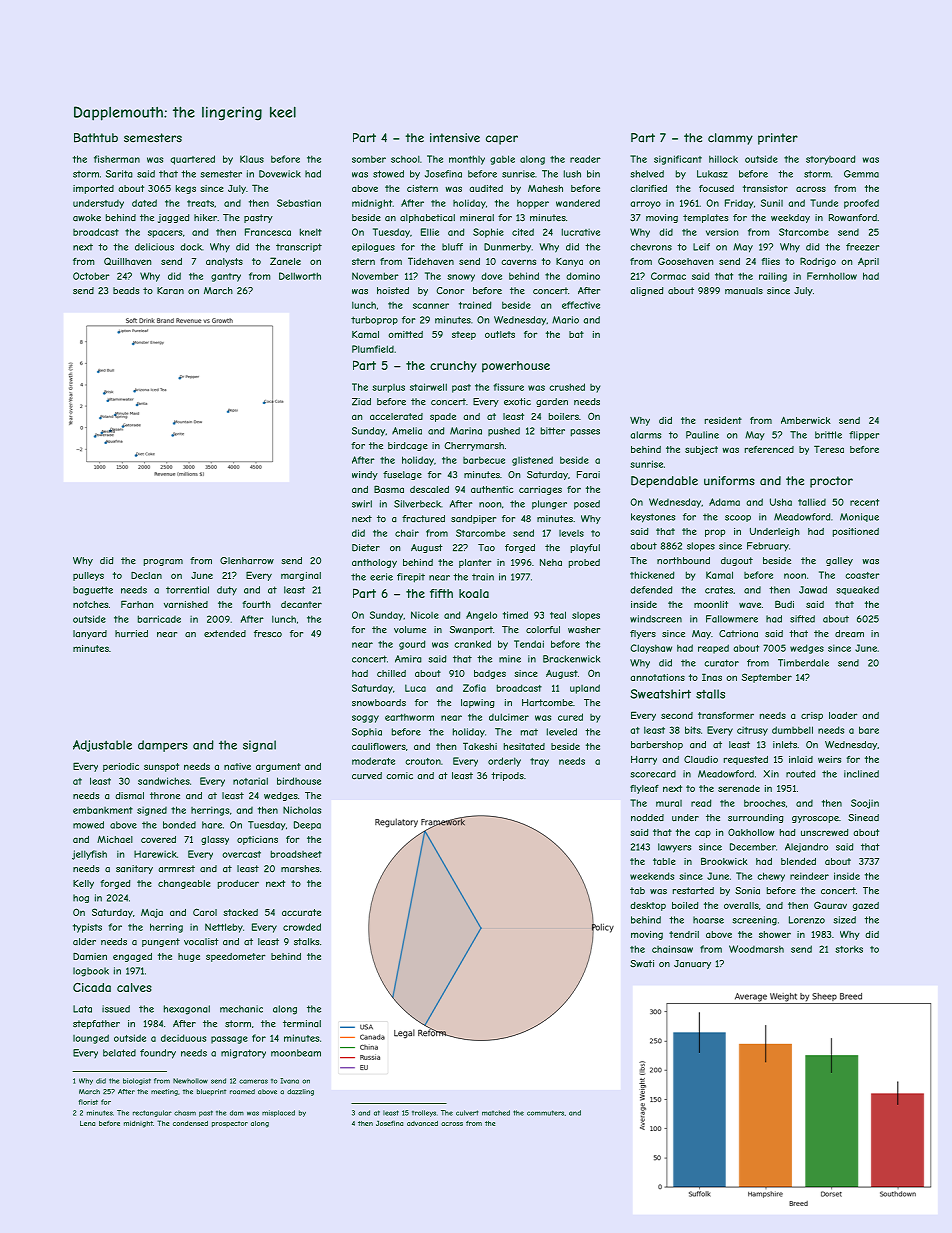 The width and height of the screenshot is (952, 1233). Describe the element at coordinates (751, 832) in the screenshot. I see `Oakhollow` at that location.
